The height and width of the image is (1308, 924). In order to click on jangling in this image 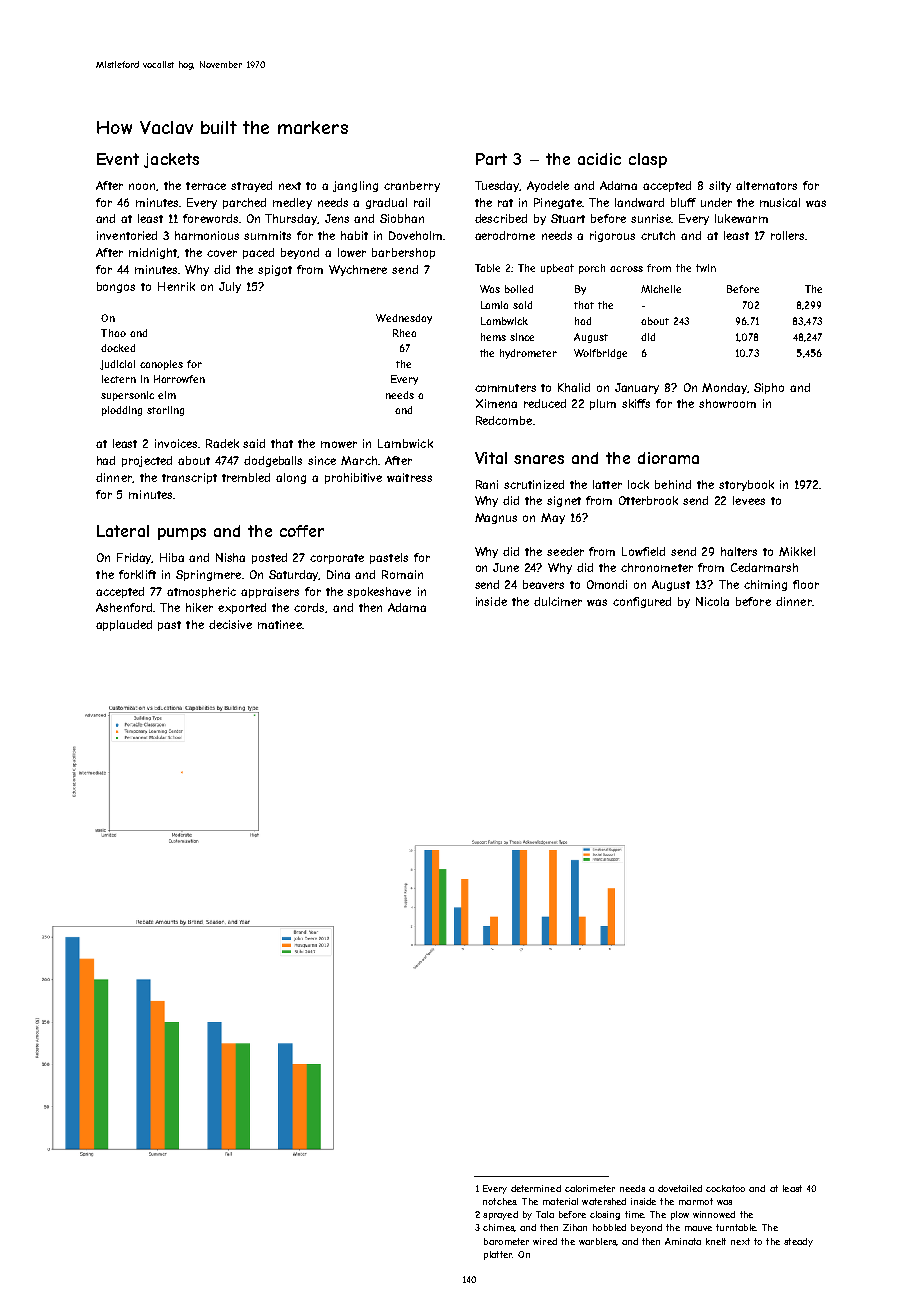, I will do `click(355, 186)`.
